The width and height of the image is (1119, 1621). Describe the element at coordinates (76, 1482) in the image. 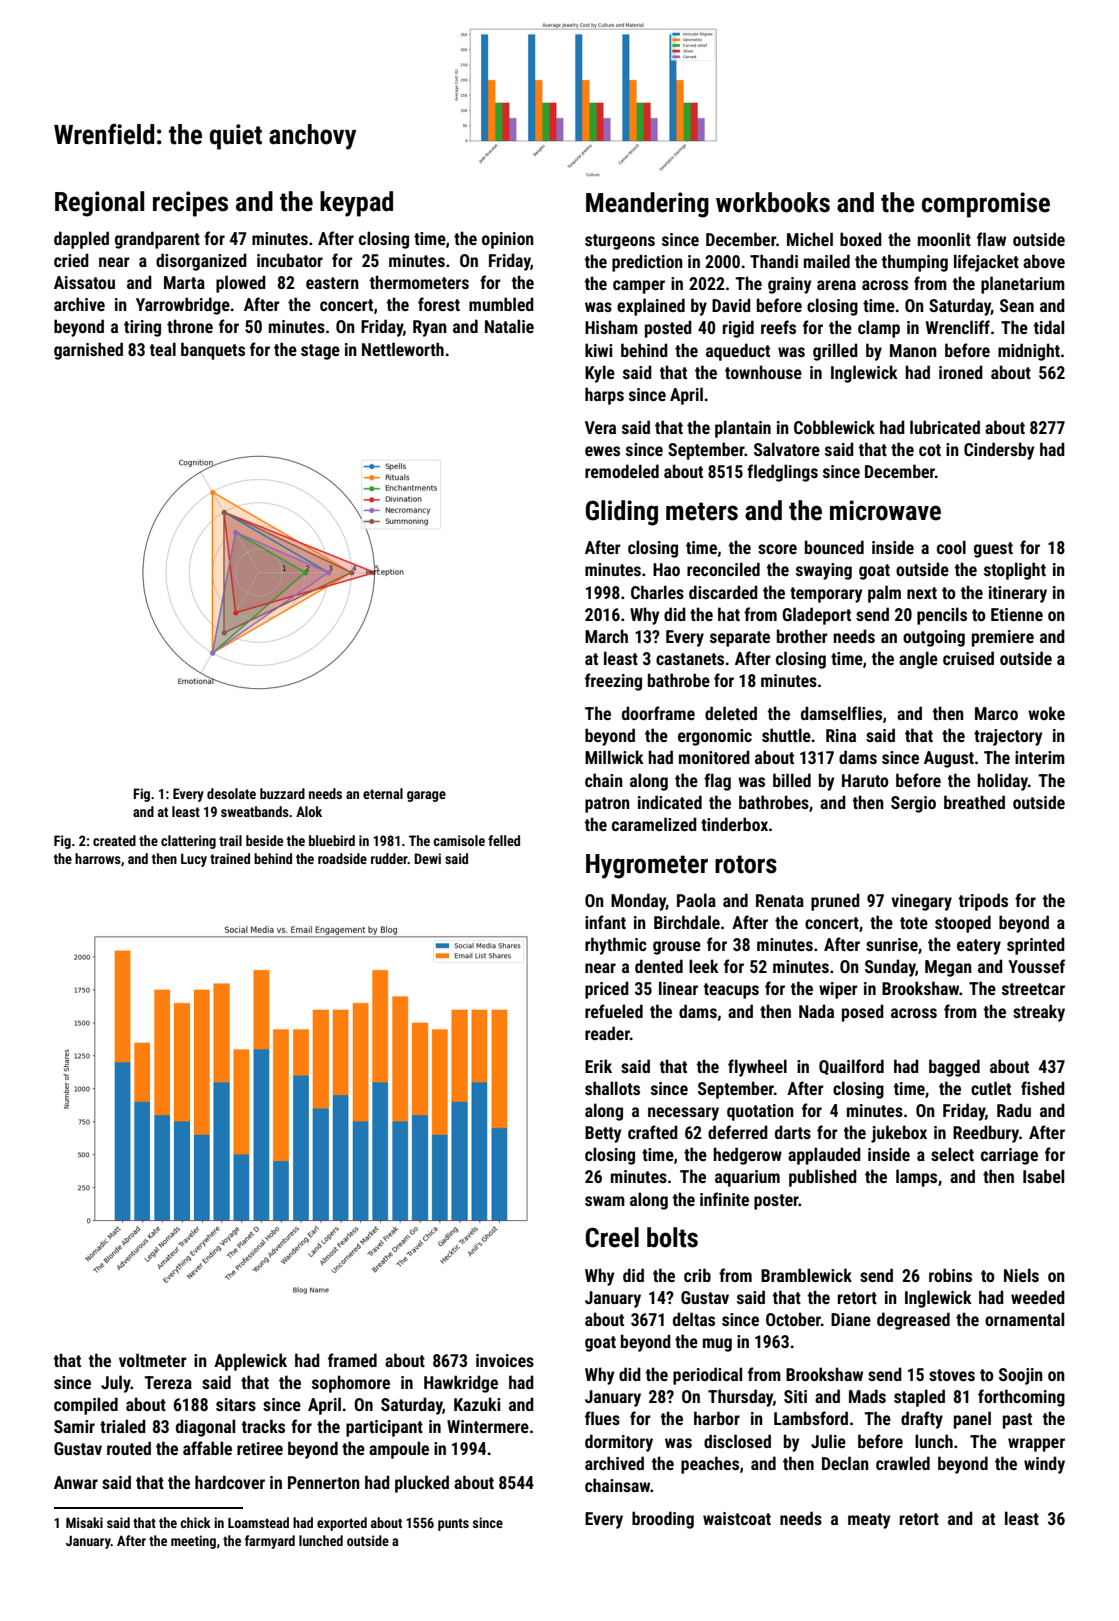

I see `Anwar` at that location.
